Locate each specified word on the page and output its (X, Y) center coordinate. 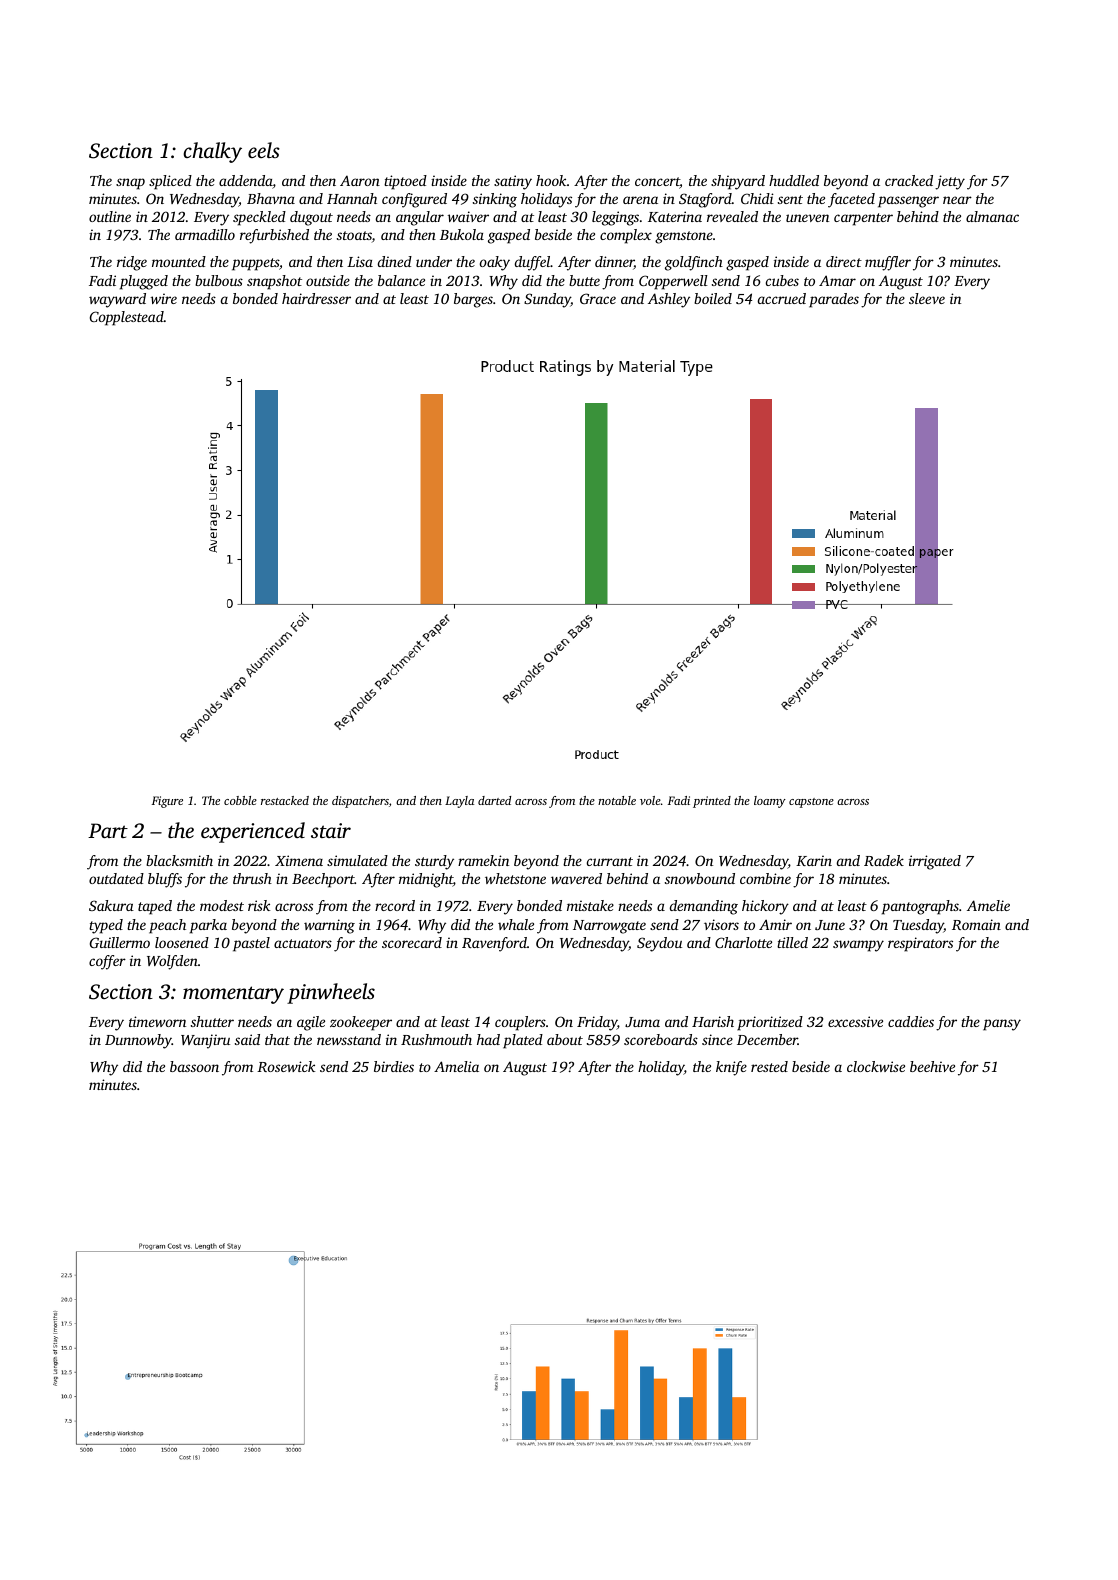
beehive (932, 1066)
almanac (992, 216)
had (488, 1039)
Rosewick (286, 1066)
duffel (532, 263)
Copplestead (127, 318)
